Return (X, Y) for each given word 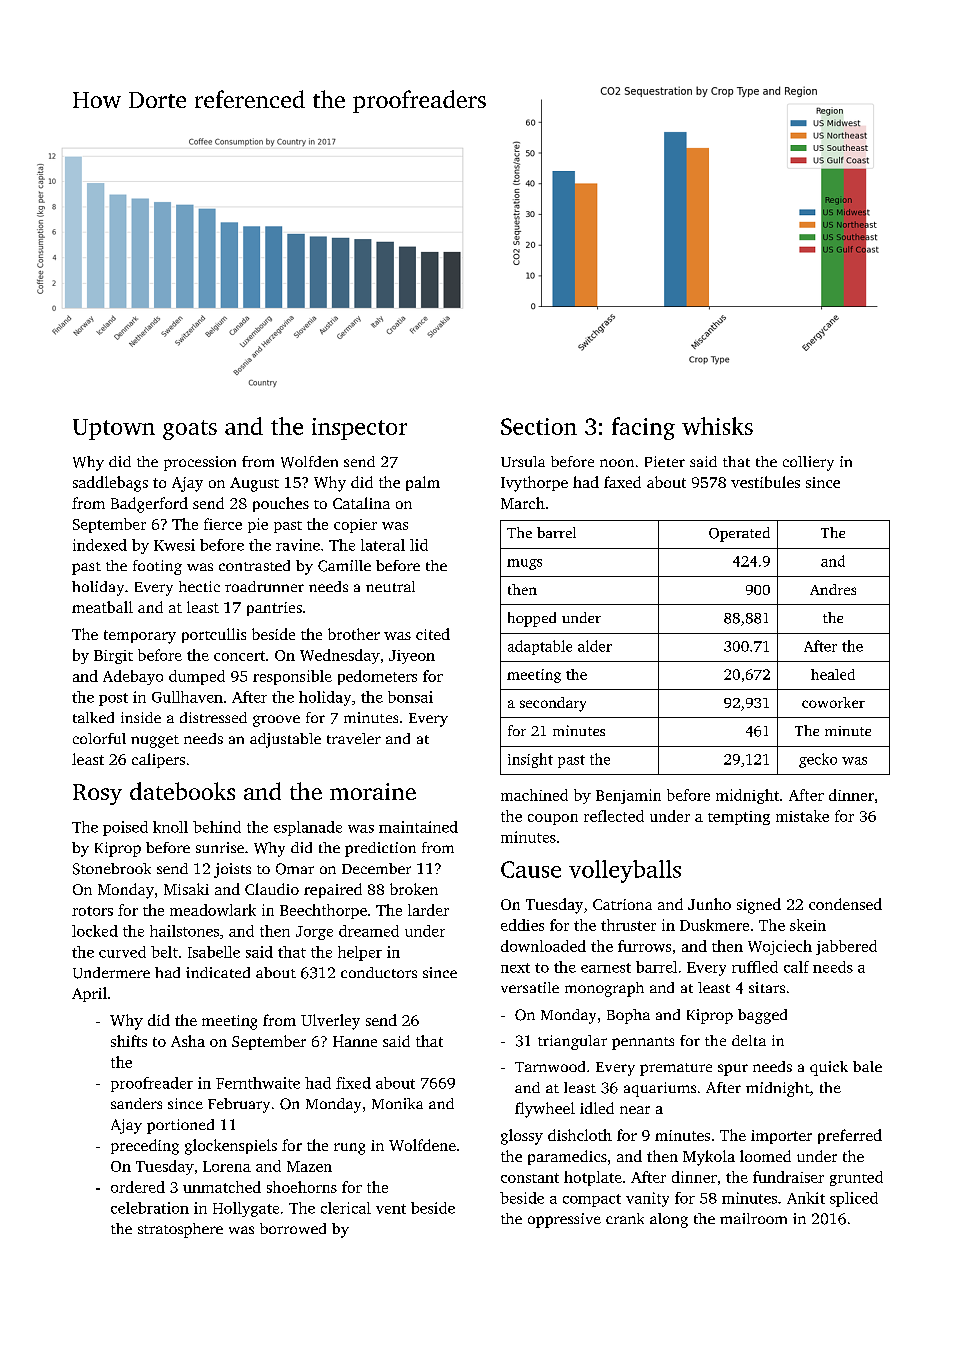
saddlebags (110, 484)
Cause (531, 869)
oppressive (564, 1220)
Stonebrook (112, 869)
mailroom (753, 1218)
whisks (717, 426)
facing (643, 428)
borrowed (293, 1228)
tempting (739, 818)
